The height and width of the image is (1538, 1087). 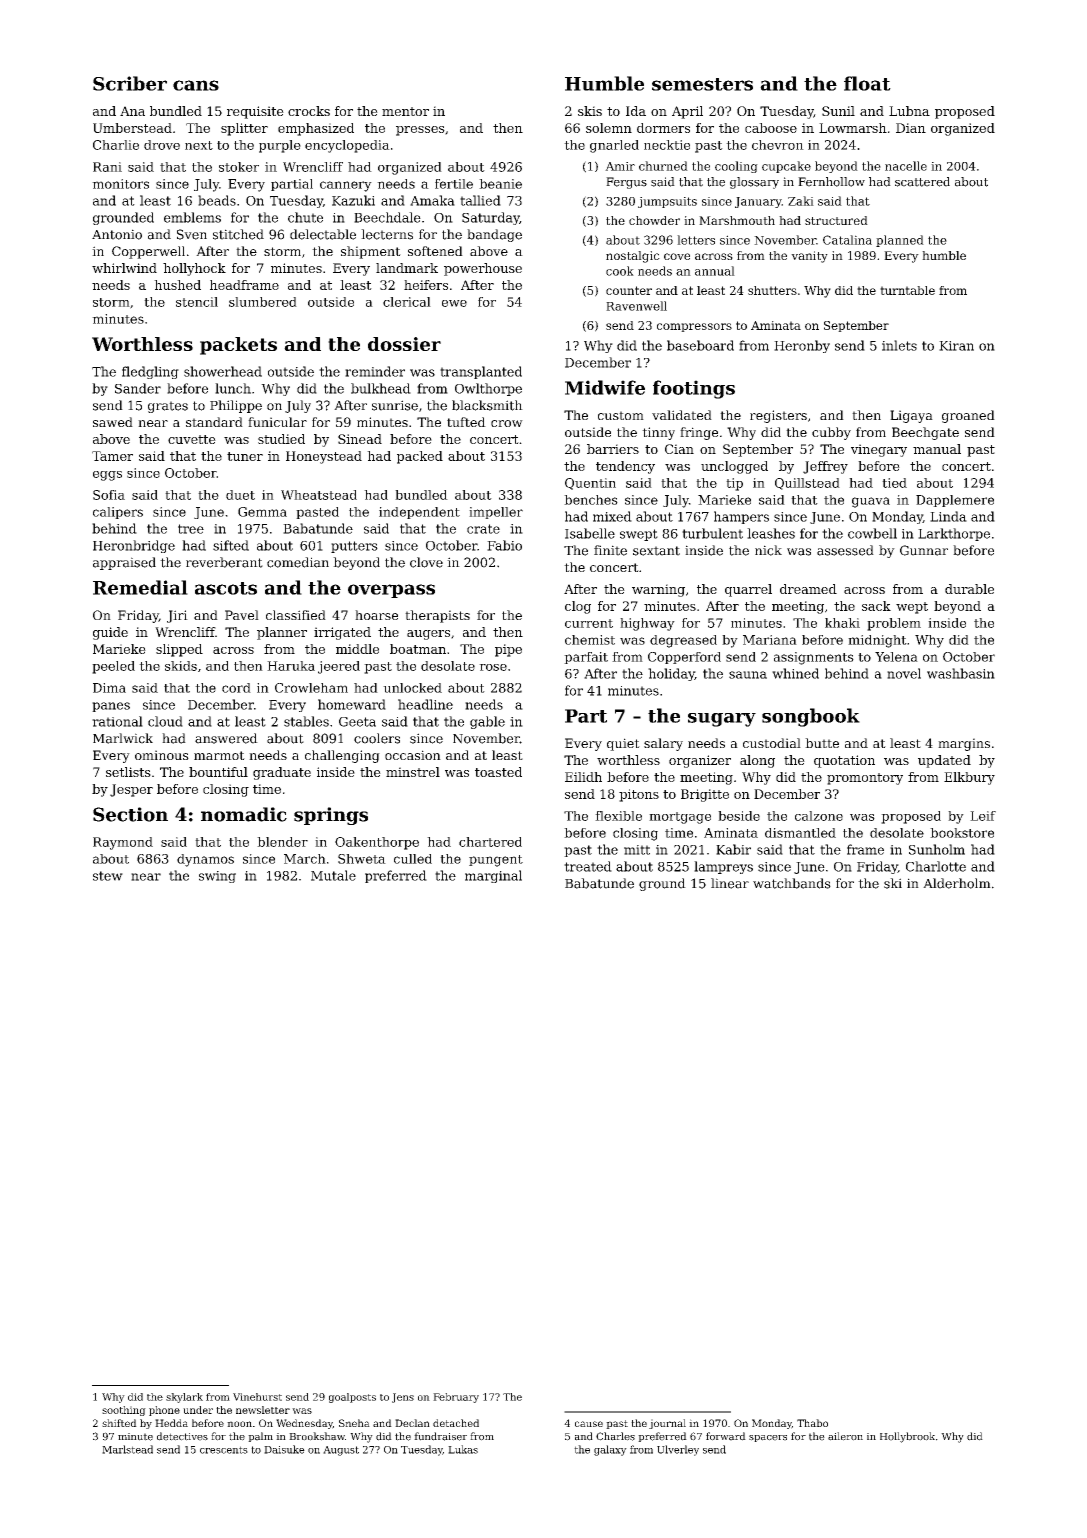 What do you see at coordinates (702, 84) in the image?
I see `semesters` at bounding box center [702, 84].
